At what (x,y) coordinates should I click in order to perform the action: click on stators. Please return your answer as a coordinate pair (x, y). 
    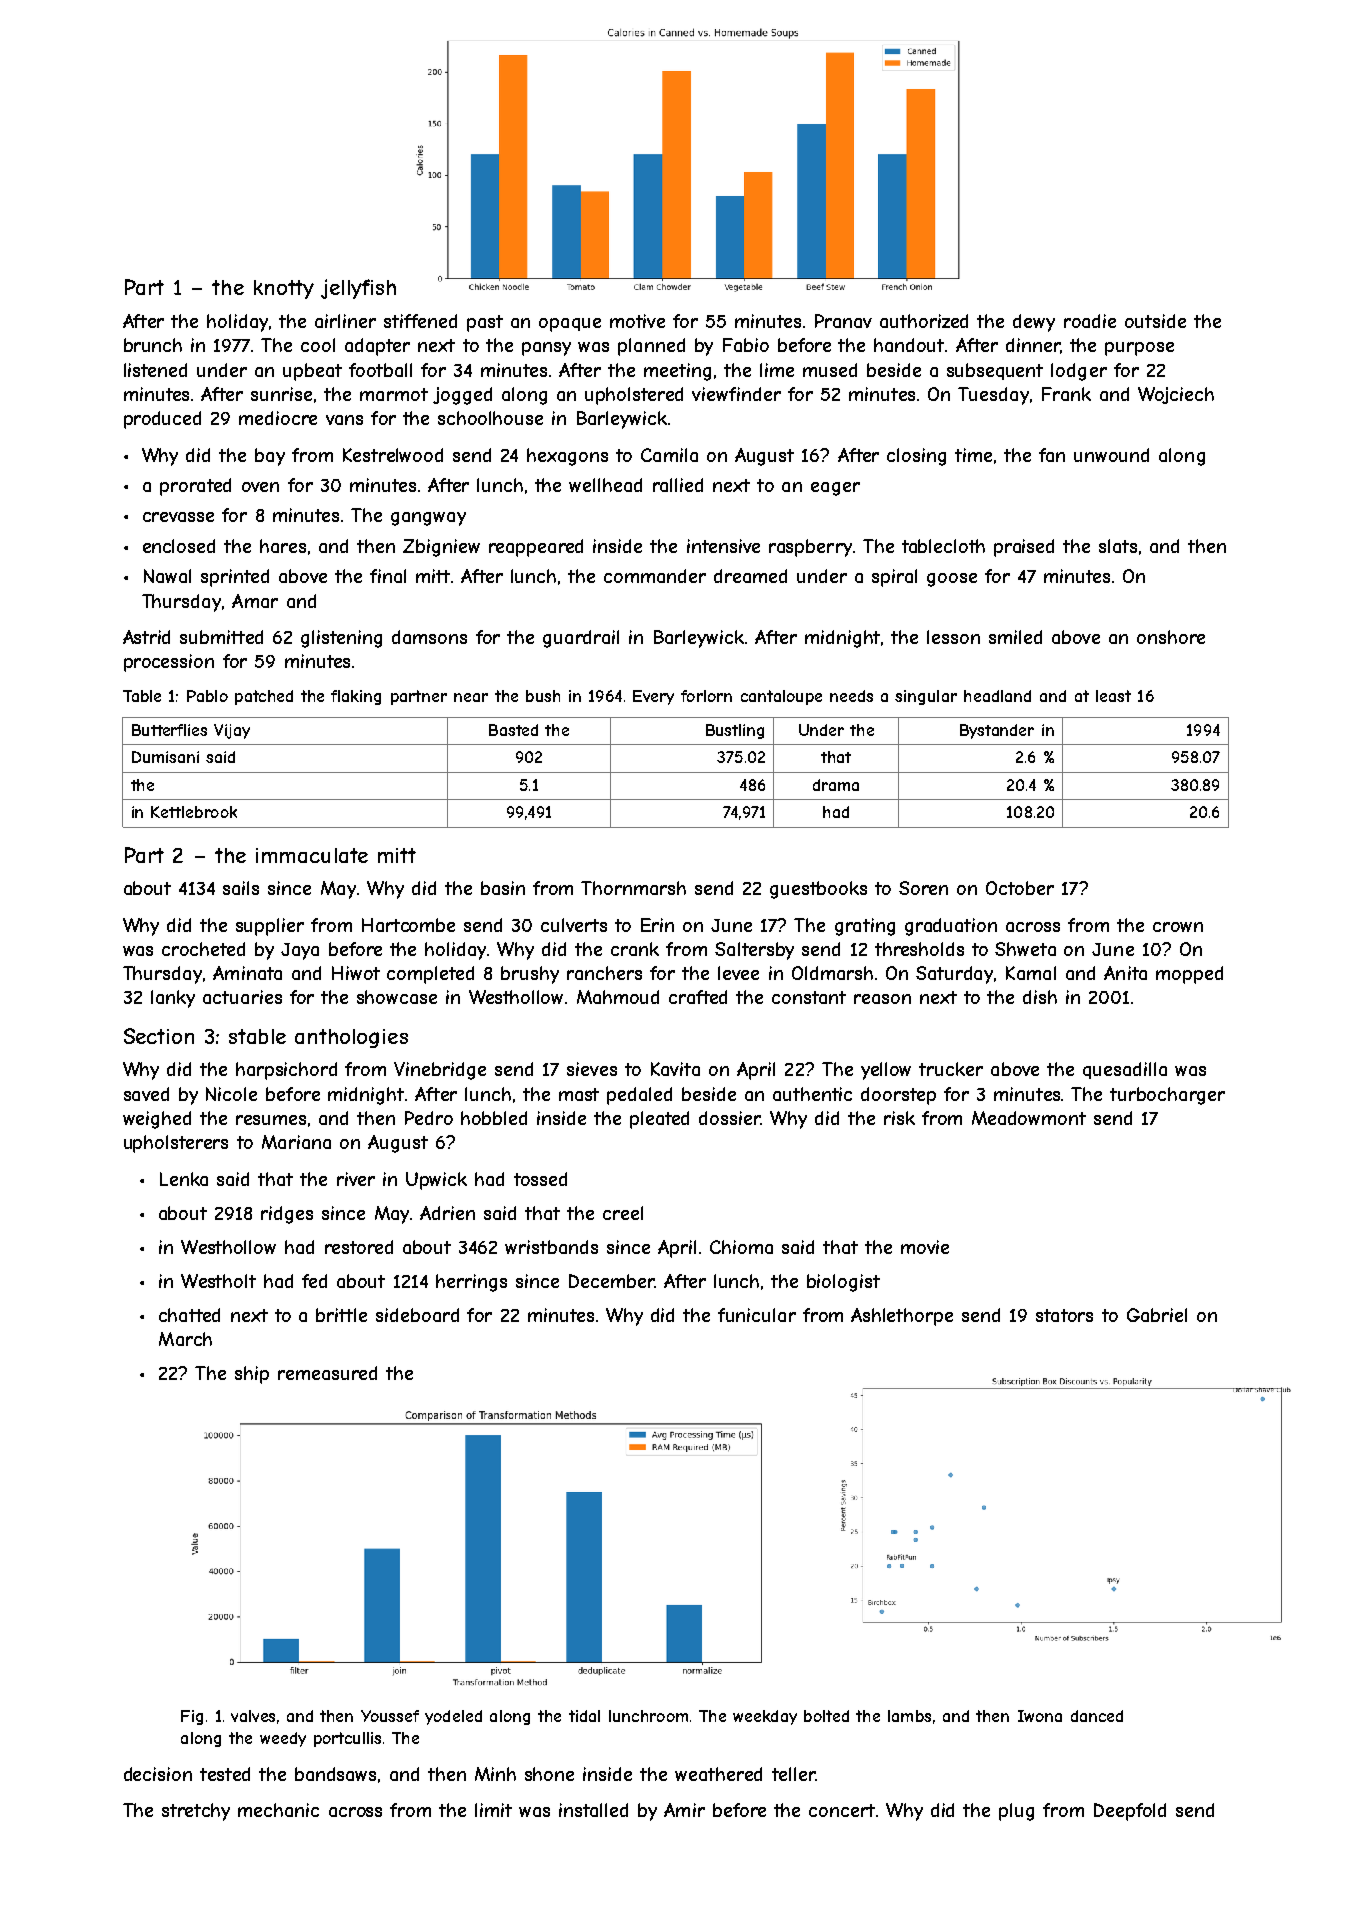
    Looking at the image, I should click on (1064, 1315).
